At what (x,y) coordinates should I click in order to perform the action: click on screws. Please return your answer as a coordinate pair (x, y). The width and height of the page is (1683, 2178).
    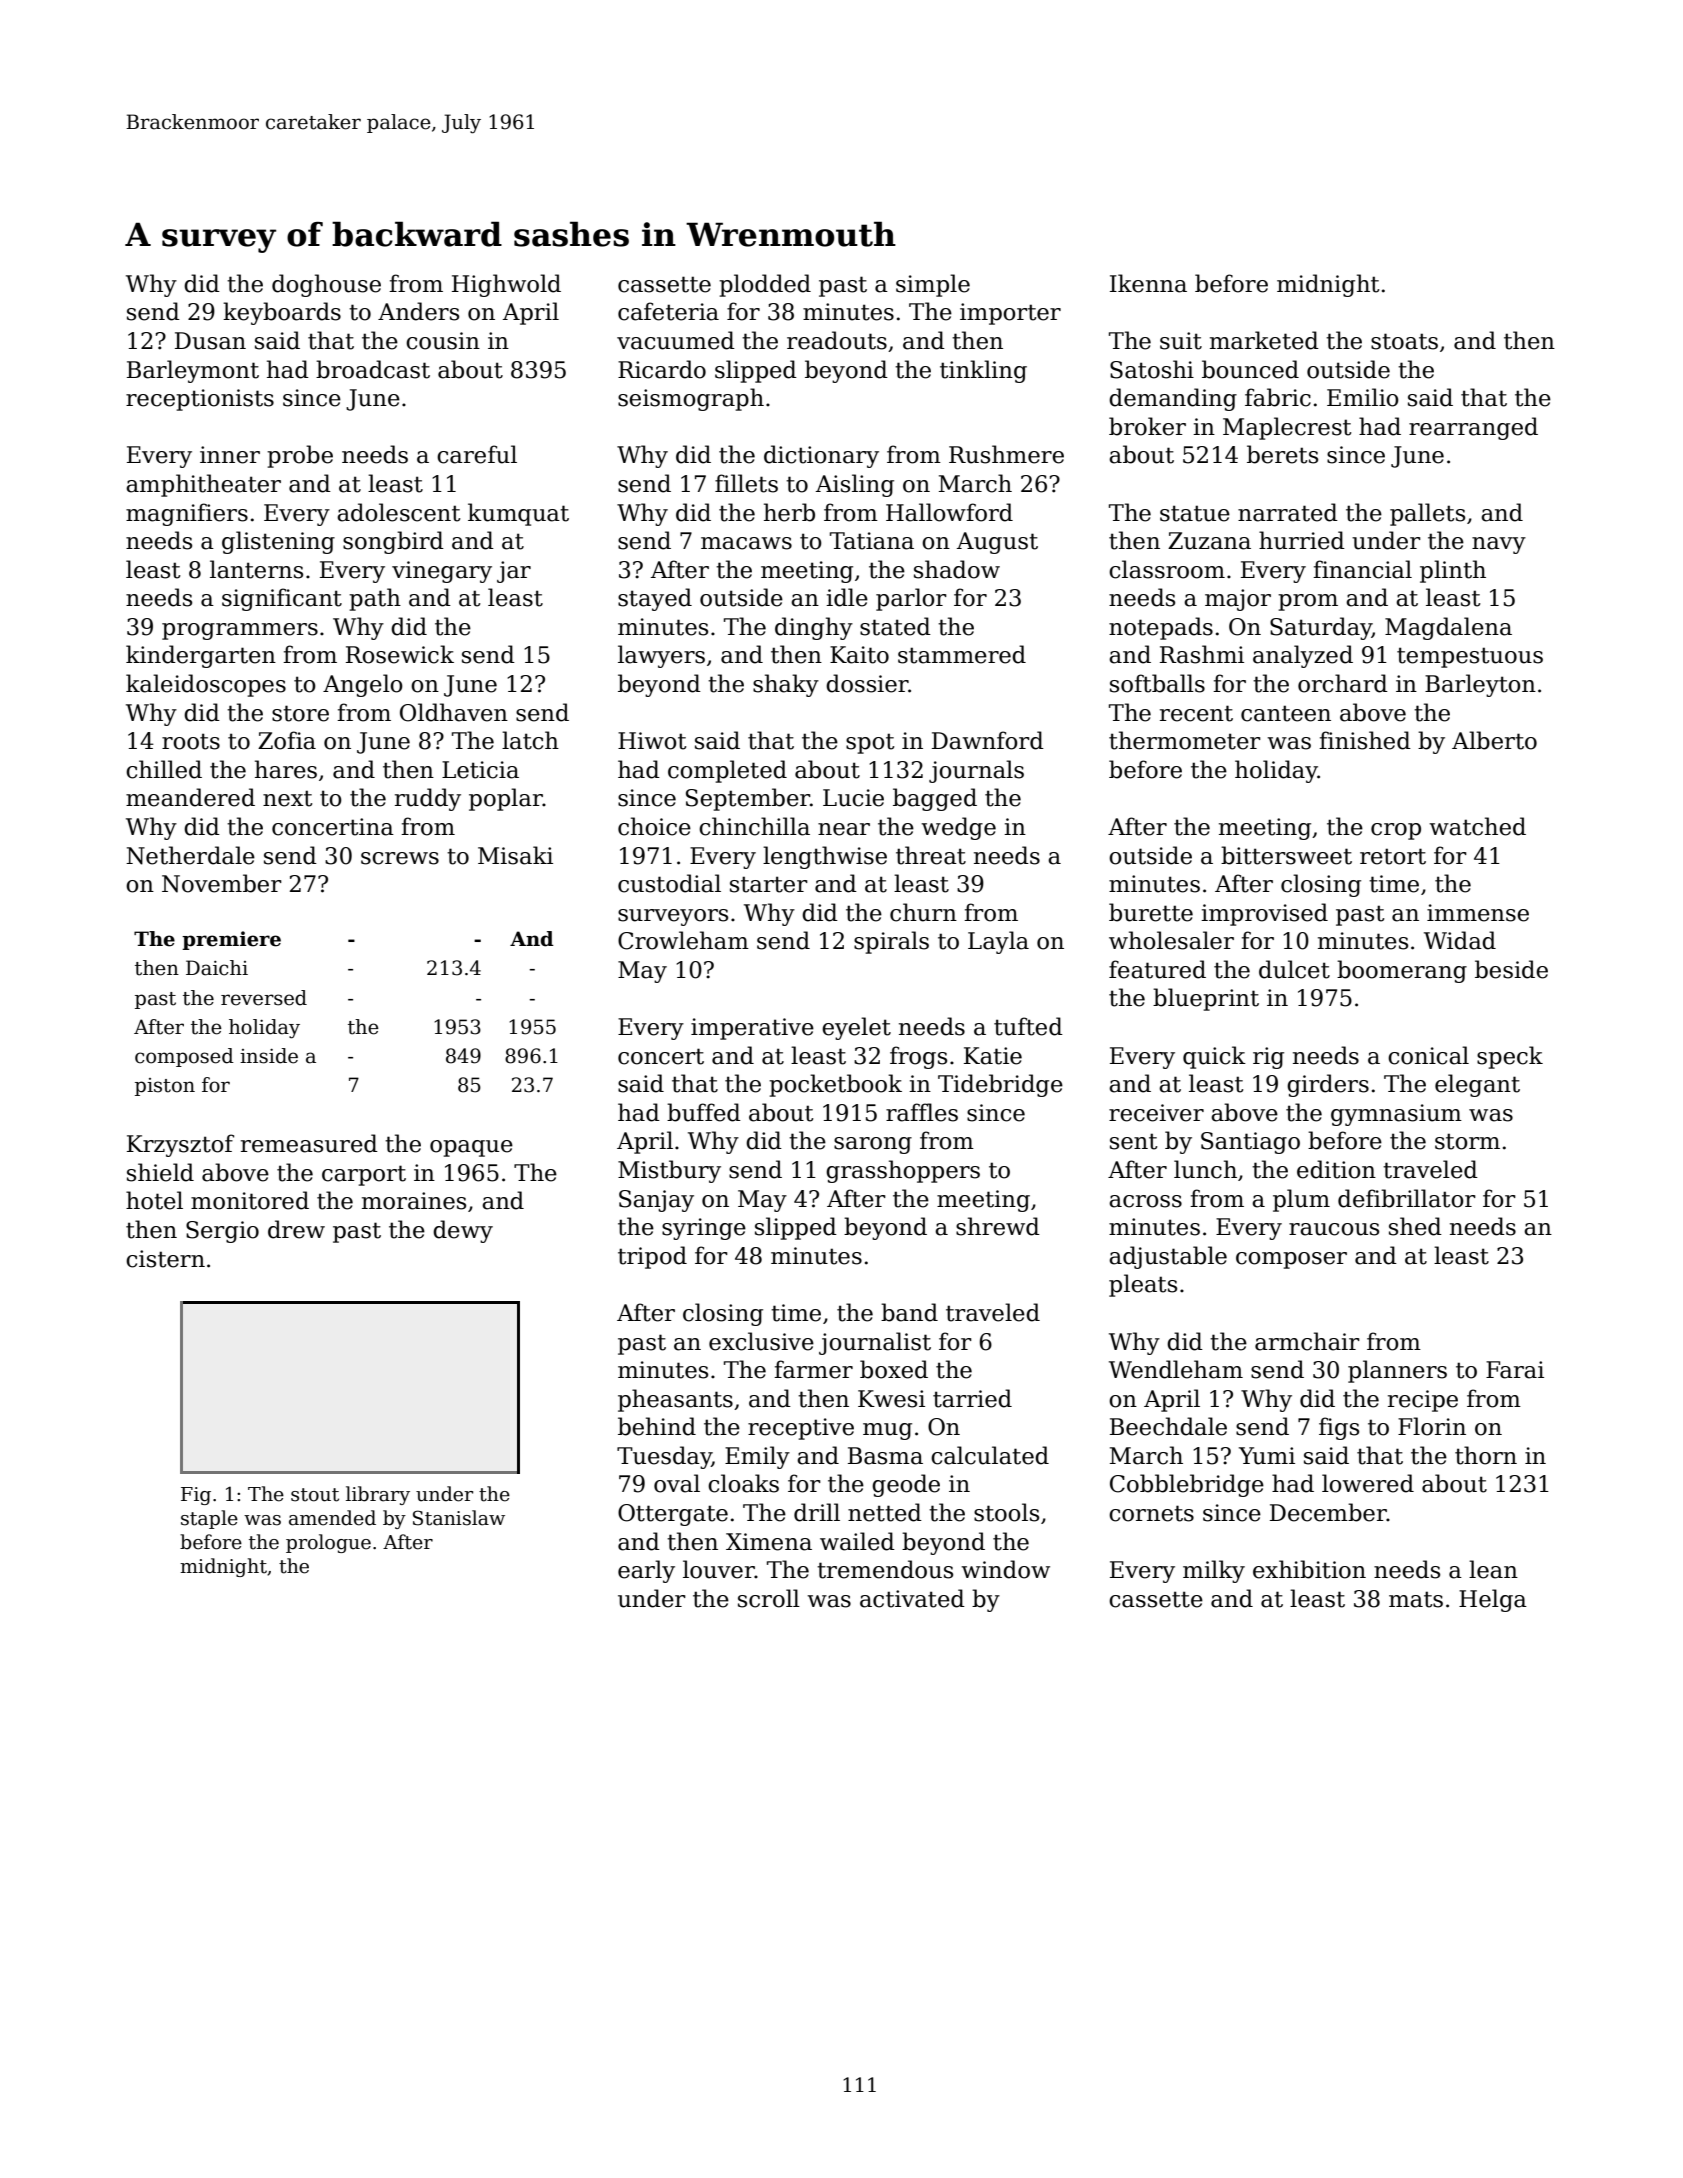
    Looking at the image, I should click on (400, 858).
